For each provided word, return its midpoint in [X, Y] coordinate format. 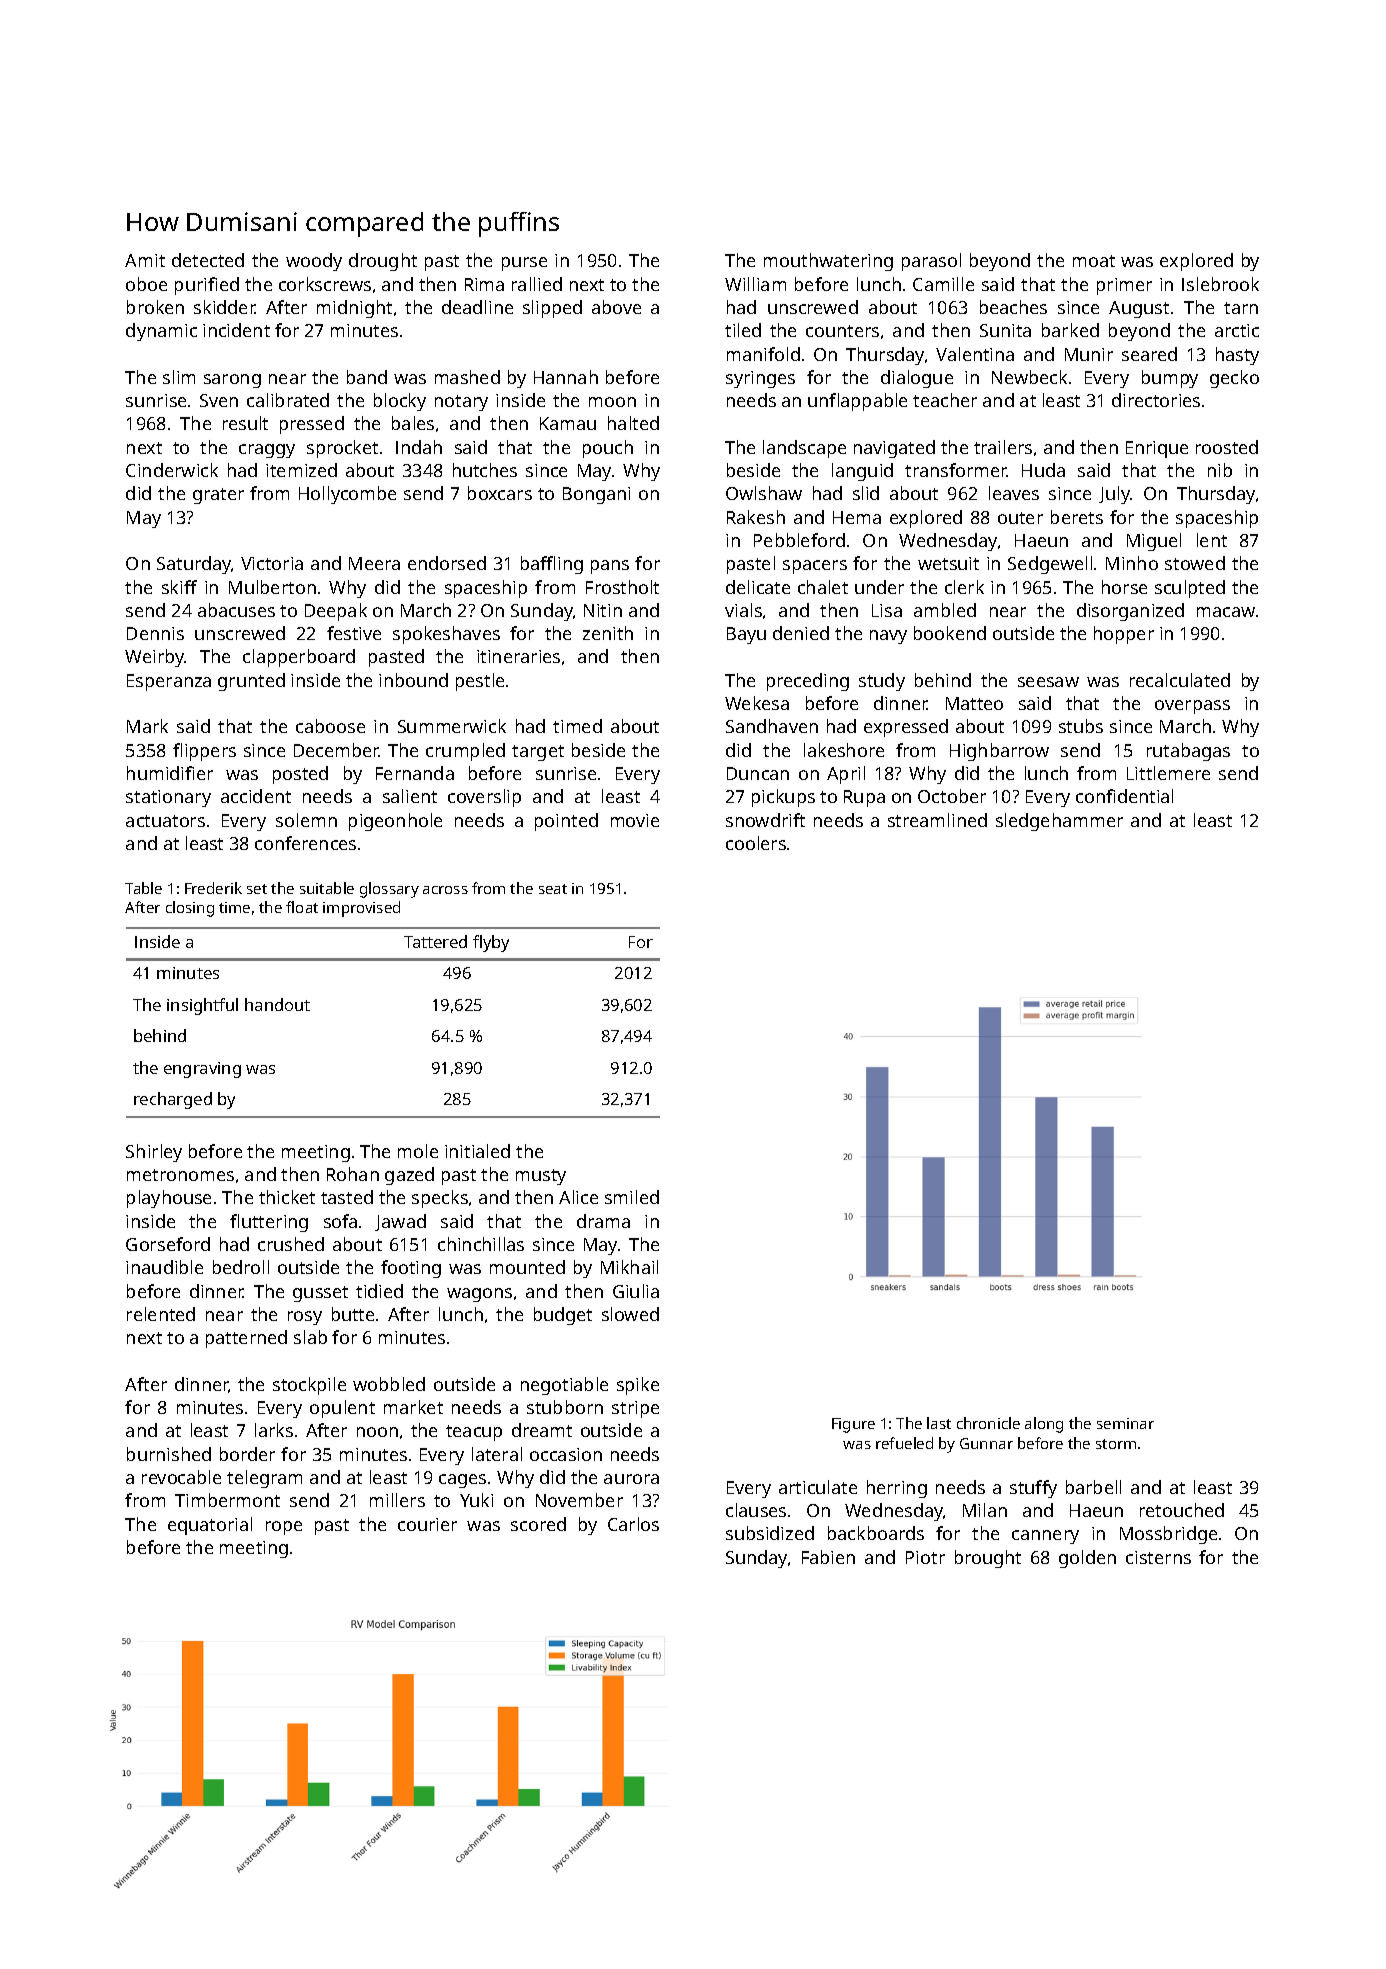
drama [603, 1221]
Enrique [1157, 449]
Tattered [435, 941]
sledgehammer [1059, 822]
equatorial [210, 1526]
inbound [413, 680]
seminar [1125, 1423]
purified [207, 286]
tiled [743, 330]
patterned [246, 1339]
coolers [756, 843]
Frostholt [622, 587]
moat [1094, 261]
